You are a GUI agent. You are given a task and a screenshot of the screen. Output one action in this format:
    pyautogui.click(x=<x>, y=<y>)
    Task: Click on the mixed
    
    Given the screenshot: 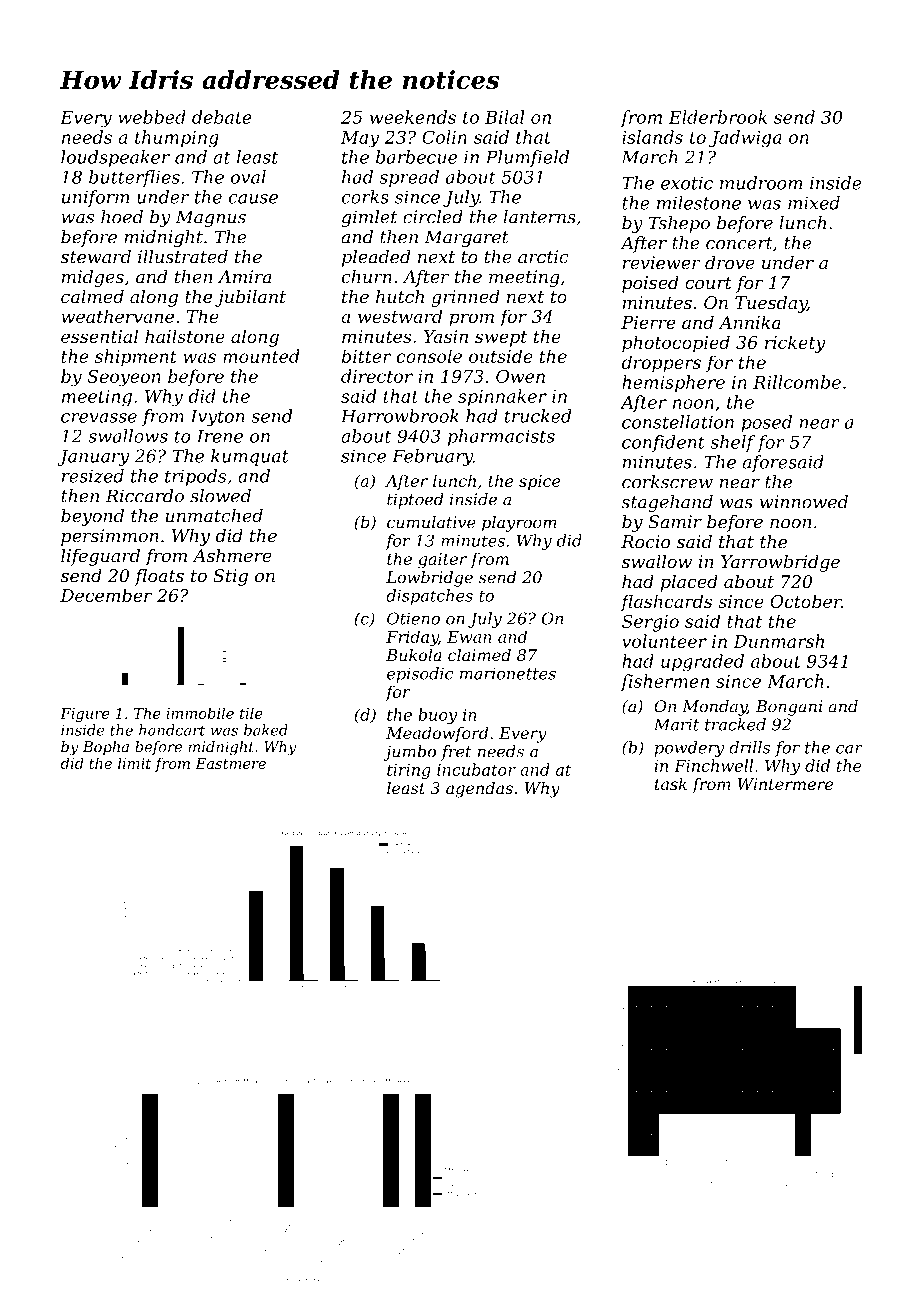 What is the action you would take?
    pyautogui.click(x=814, y=203)
